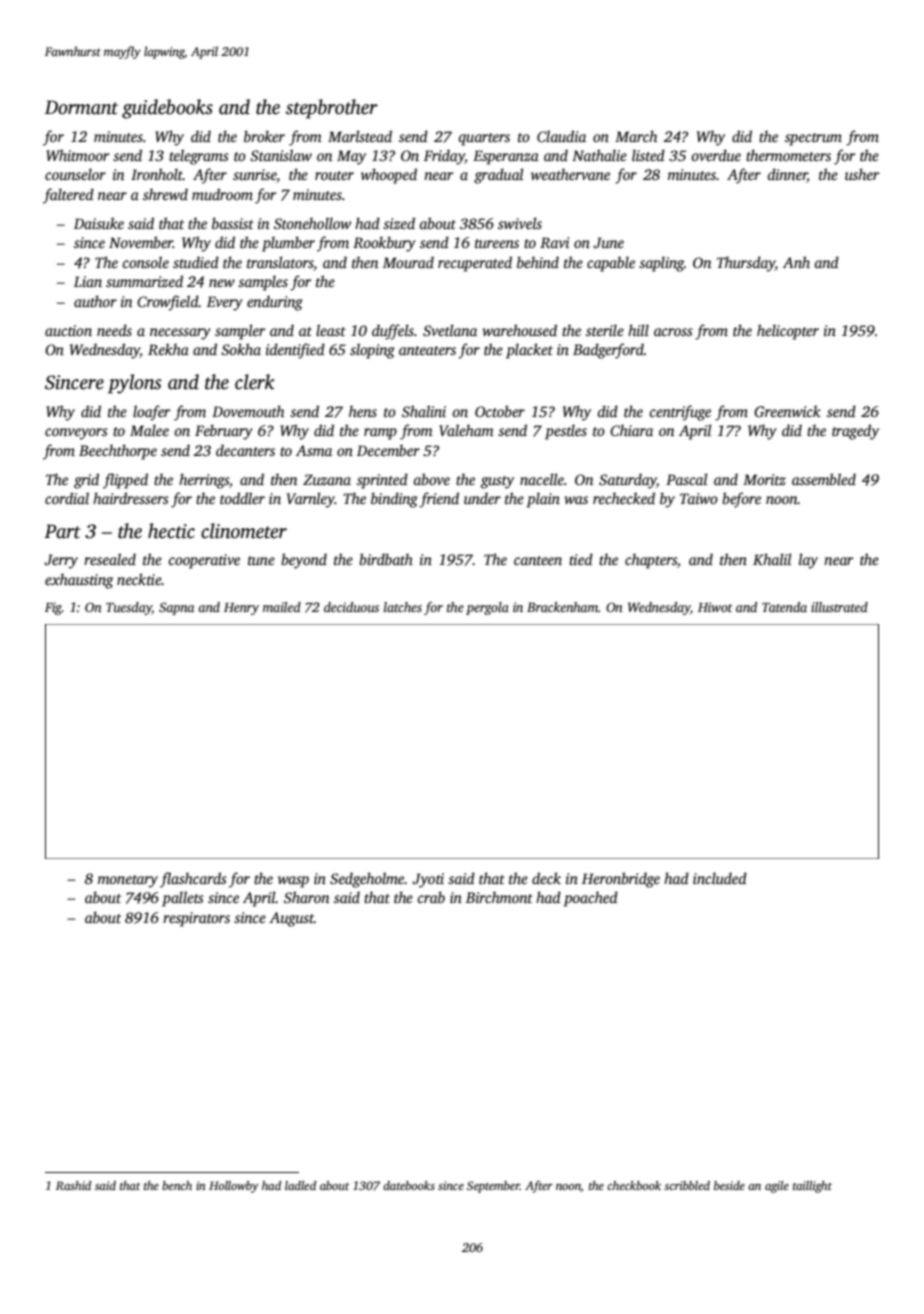  I want to click on Claudia, so click(561, 136).
